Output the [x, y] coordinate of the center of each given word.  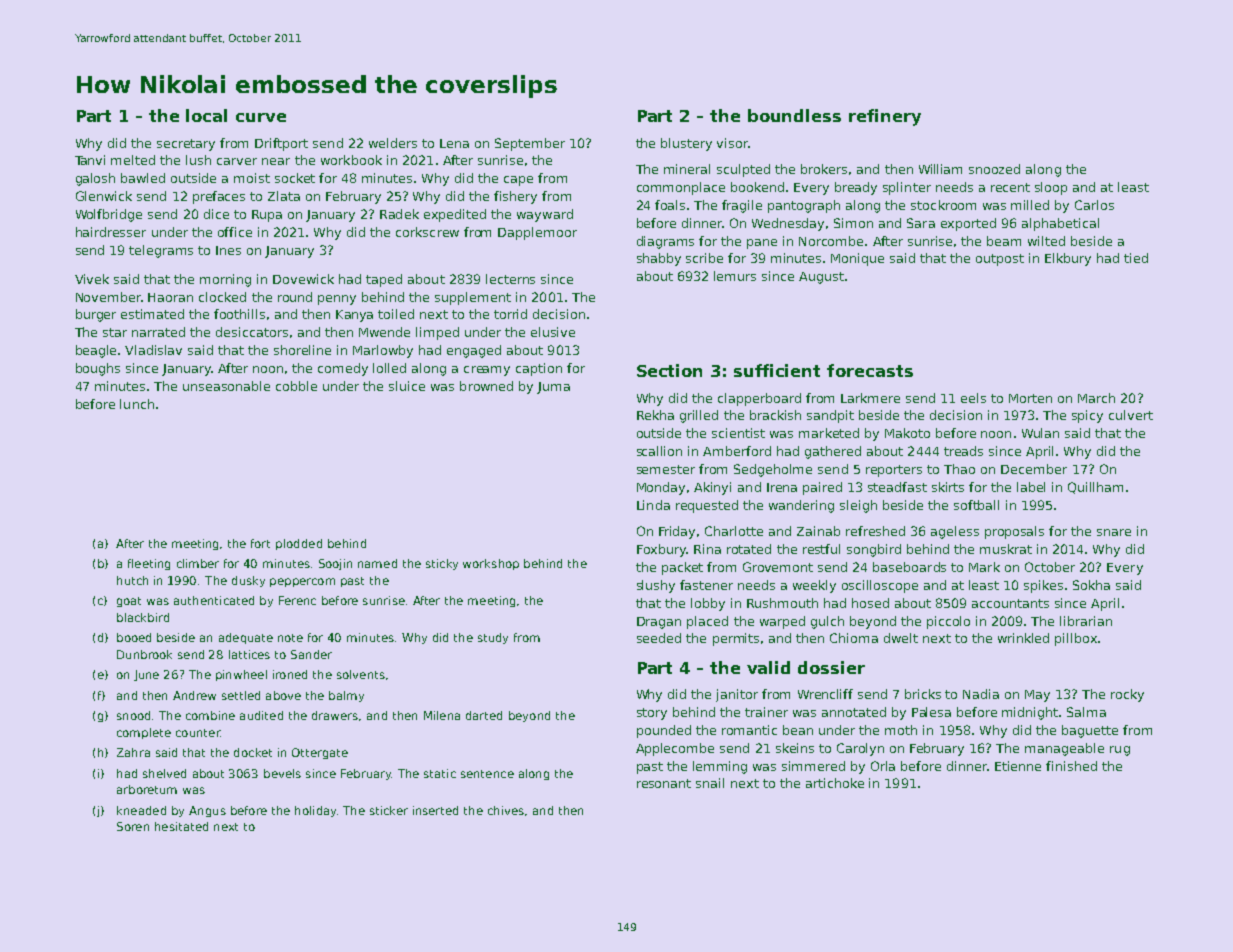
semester [666, 469]
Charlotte [734, 531]
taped [384, 280]
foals [670, 205]
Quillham [1095, 488]
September [530, 144]
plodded [299, 544]
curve [261, 117]
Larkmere [870, 398]
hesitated [181, 826]
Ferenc [297, 600]
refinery [885, 117]
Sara [921, 223]
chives [506, 810]
